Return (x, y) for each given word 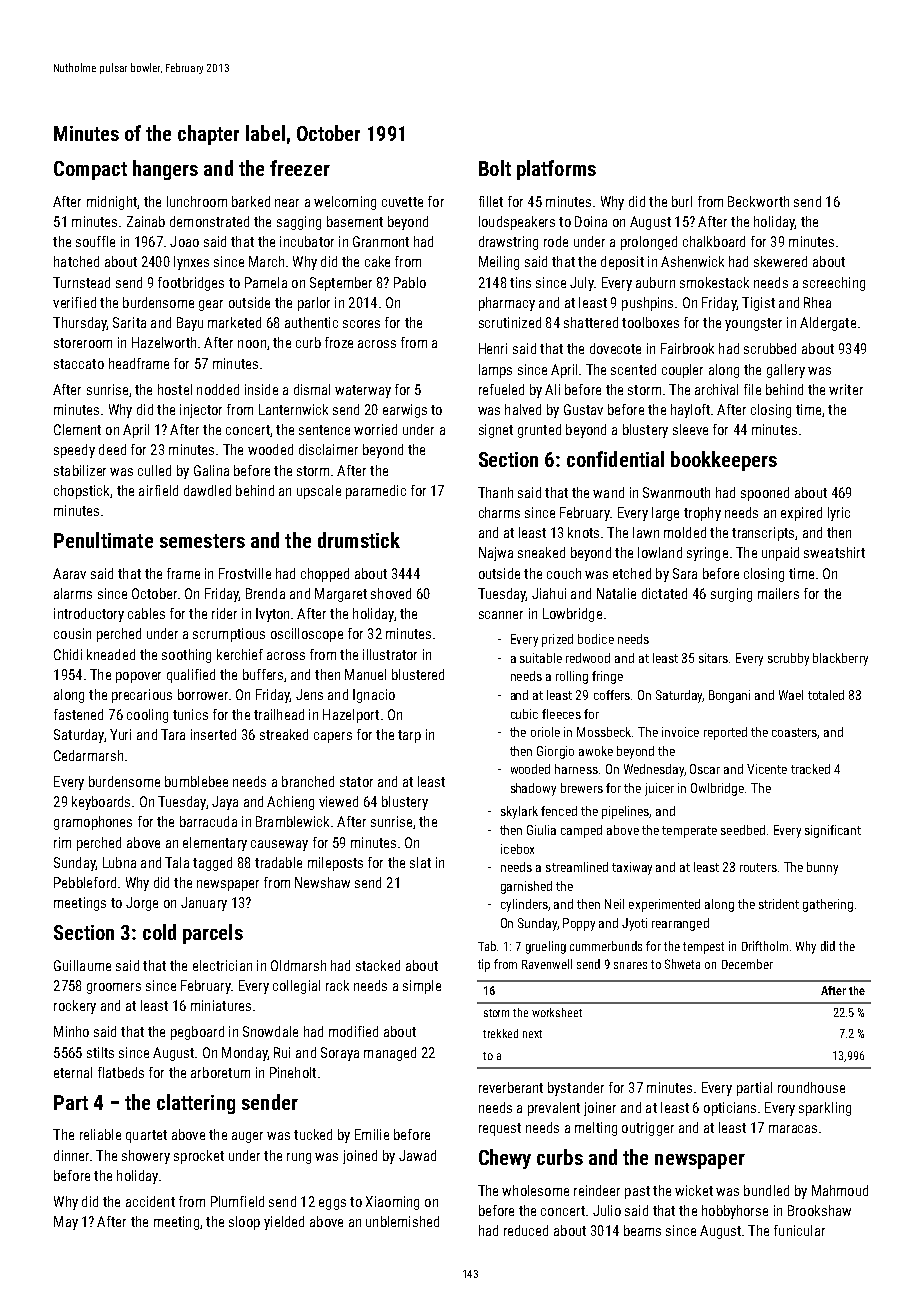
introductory (89, 615)
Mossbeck (604, 732)
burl (682, 201)
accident (150, 1201)
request (500, 1129)
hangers (165, 170)
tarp (409, 736)
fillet (491, 201)
